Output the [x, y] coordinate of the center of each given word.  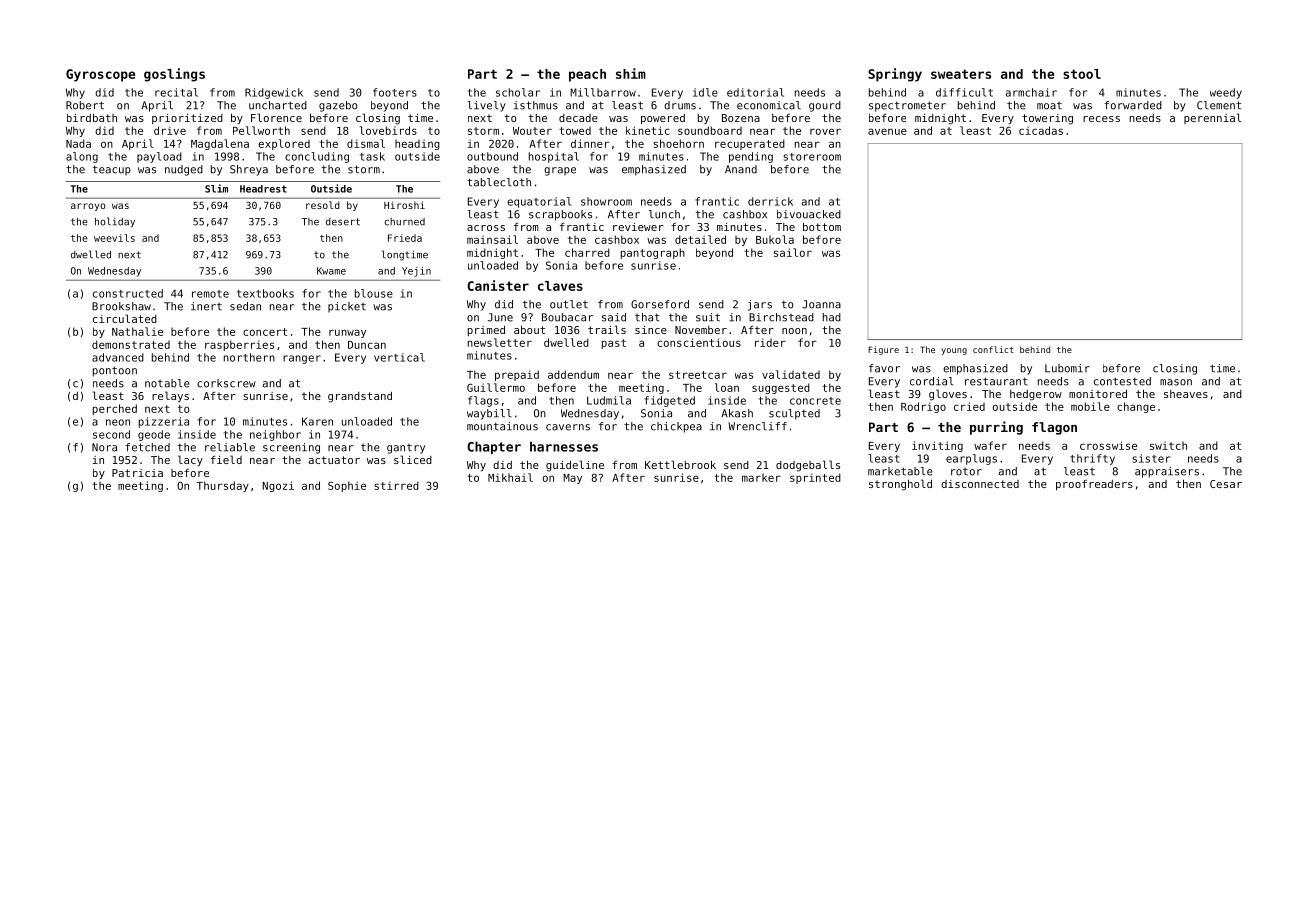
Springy [895, 75]
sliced [413, 459]
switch [1168, 445]
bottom [822, 227]
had [832, 317]
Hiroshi [404, 205]
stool [1082, 74]
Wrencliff [757, 426]
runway [347, 333]
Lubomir [1067, 368]
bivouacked [809, 214]
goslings [174, 75]
